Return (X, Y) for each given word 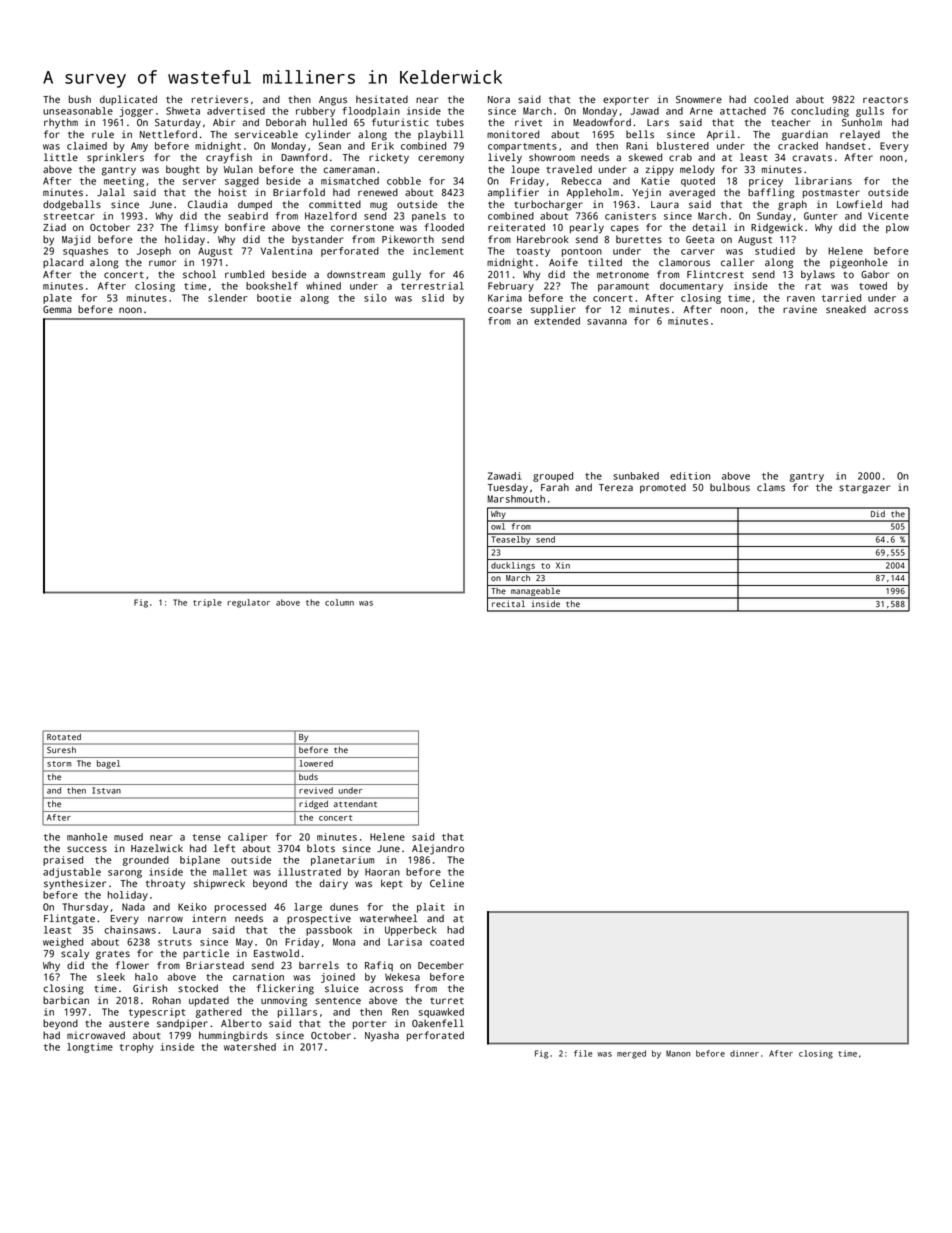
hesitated (382, 99)
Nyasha (382, 1037)
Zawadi (505, 476)
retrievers (220, 99)
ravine (800, 309)
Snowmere (699, 99)
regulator (248, 603)
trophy (137, 1048)
